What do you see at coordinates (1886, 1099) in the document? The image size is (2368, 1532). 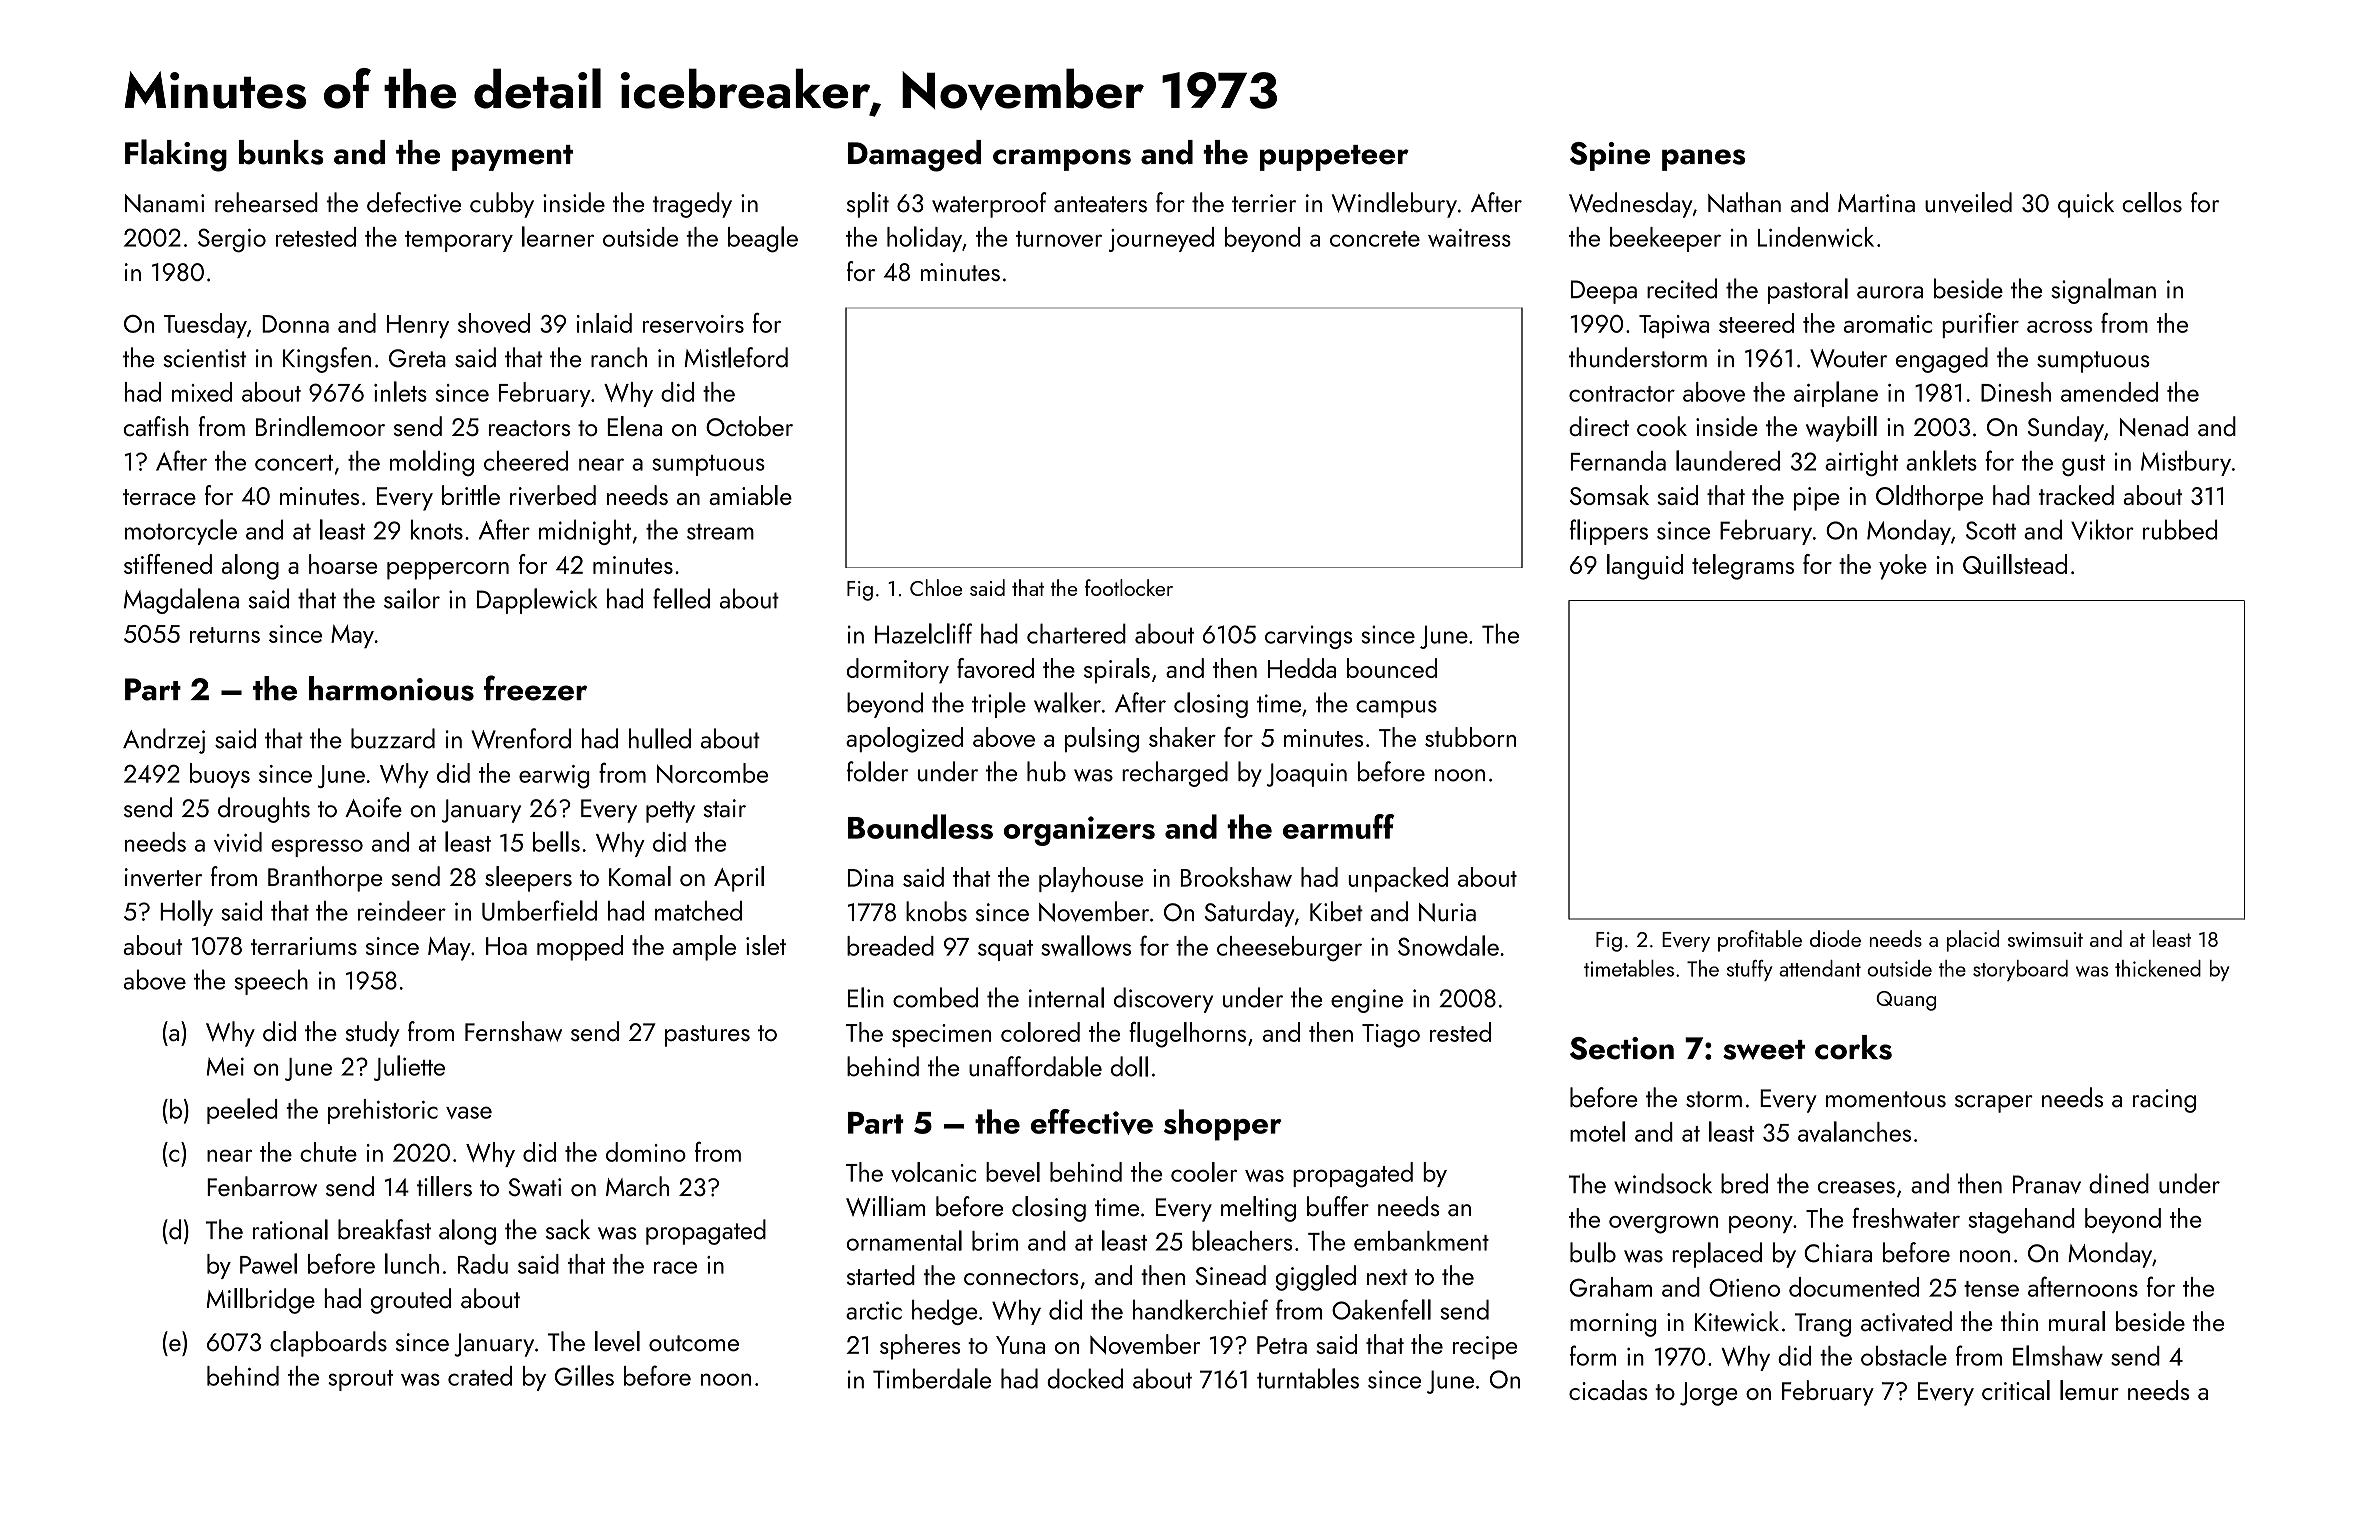 I see `momentous` at bounding box center [1886, 1099].
